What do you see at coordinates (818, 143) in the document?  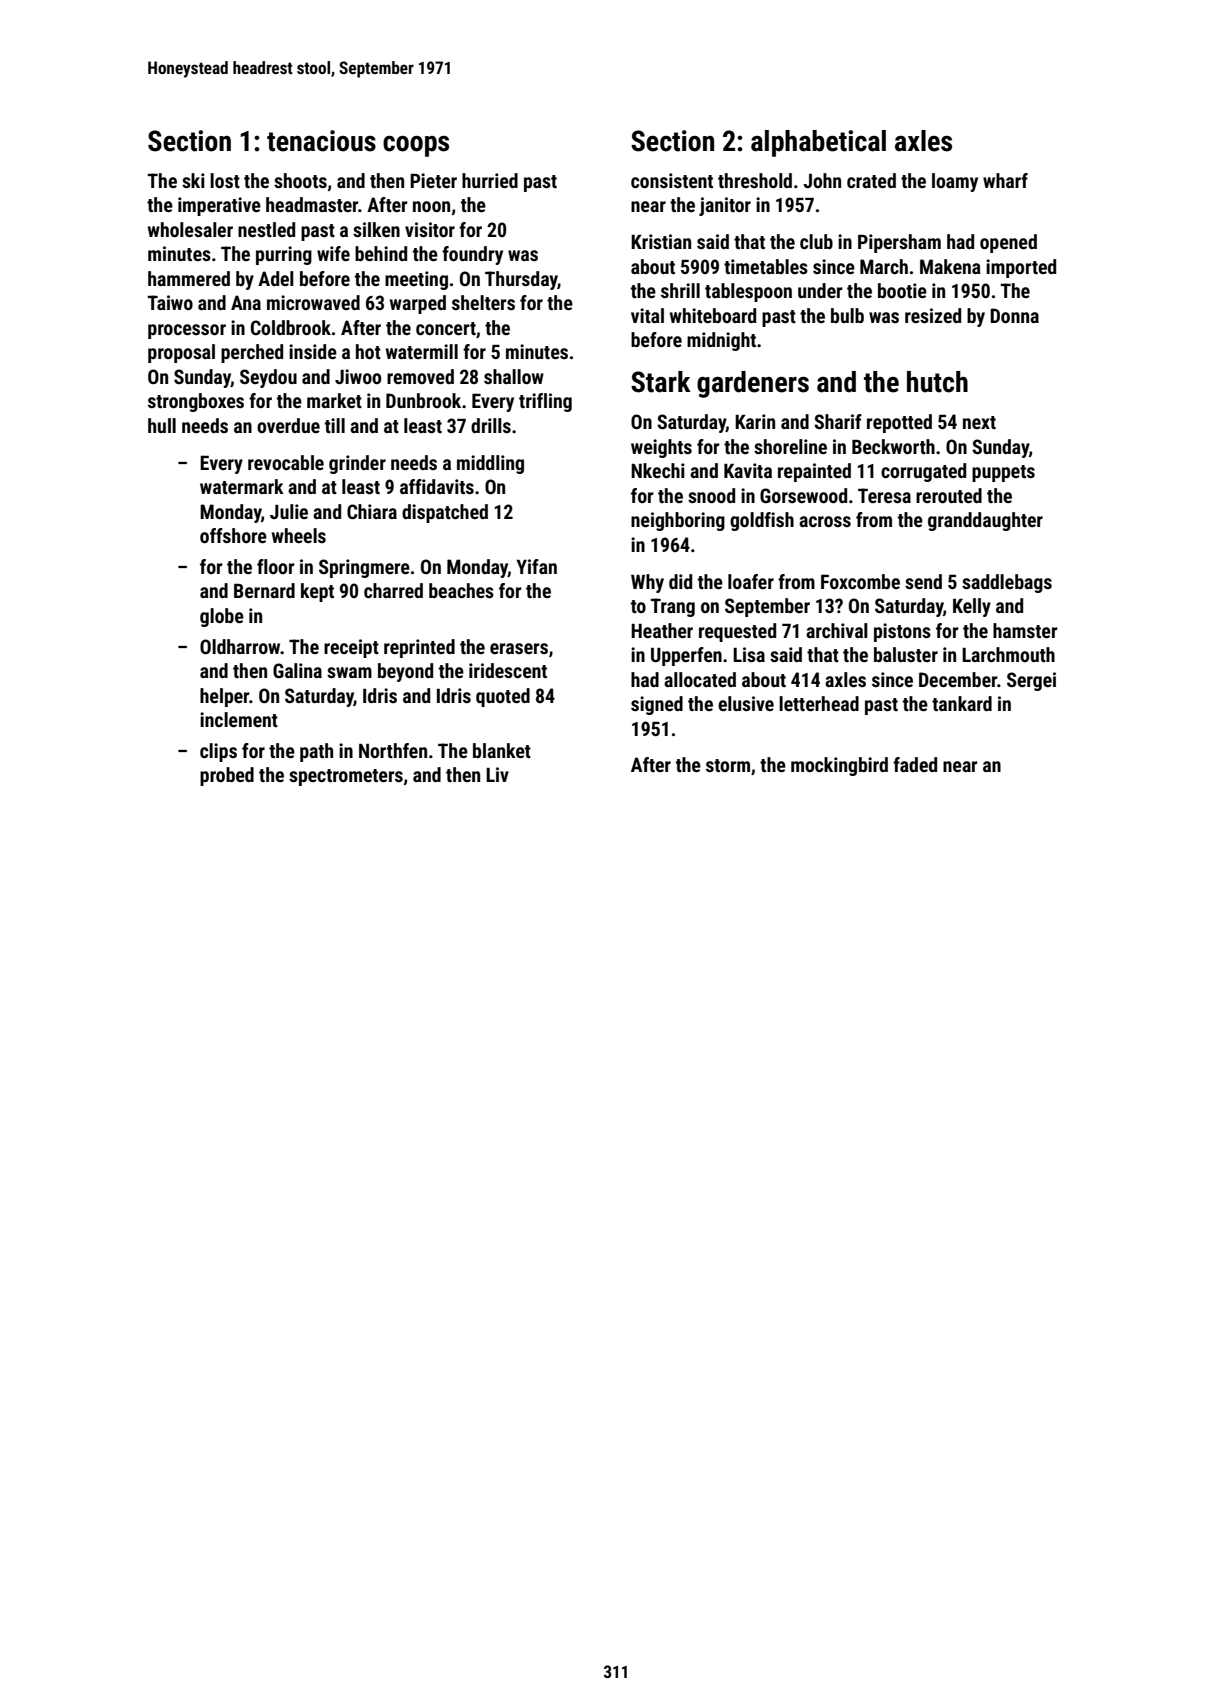 I see `alphabetical` at bounding box center [818, 143].
